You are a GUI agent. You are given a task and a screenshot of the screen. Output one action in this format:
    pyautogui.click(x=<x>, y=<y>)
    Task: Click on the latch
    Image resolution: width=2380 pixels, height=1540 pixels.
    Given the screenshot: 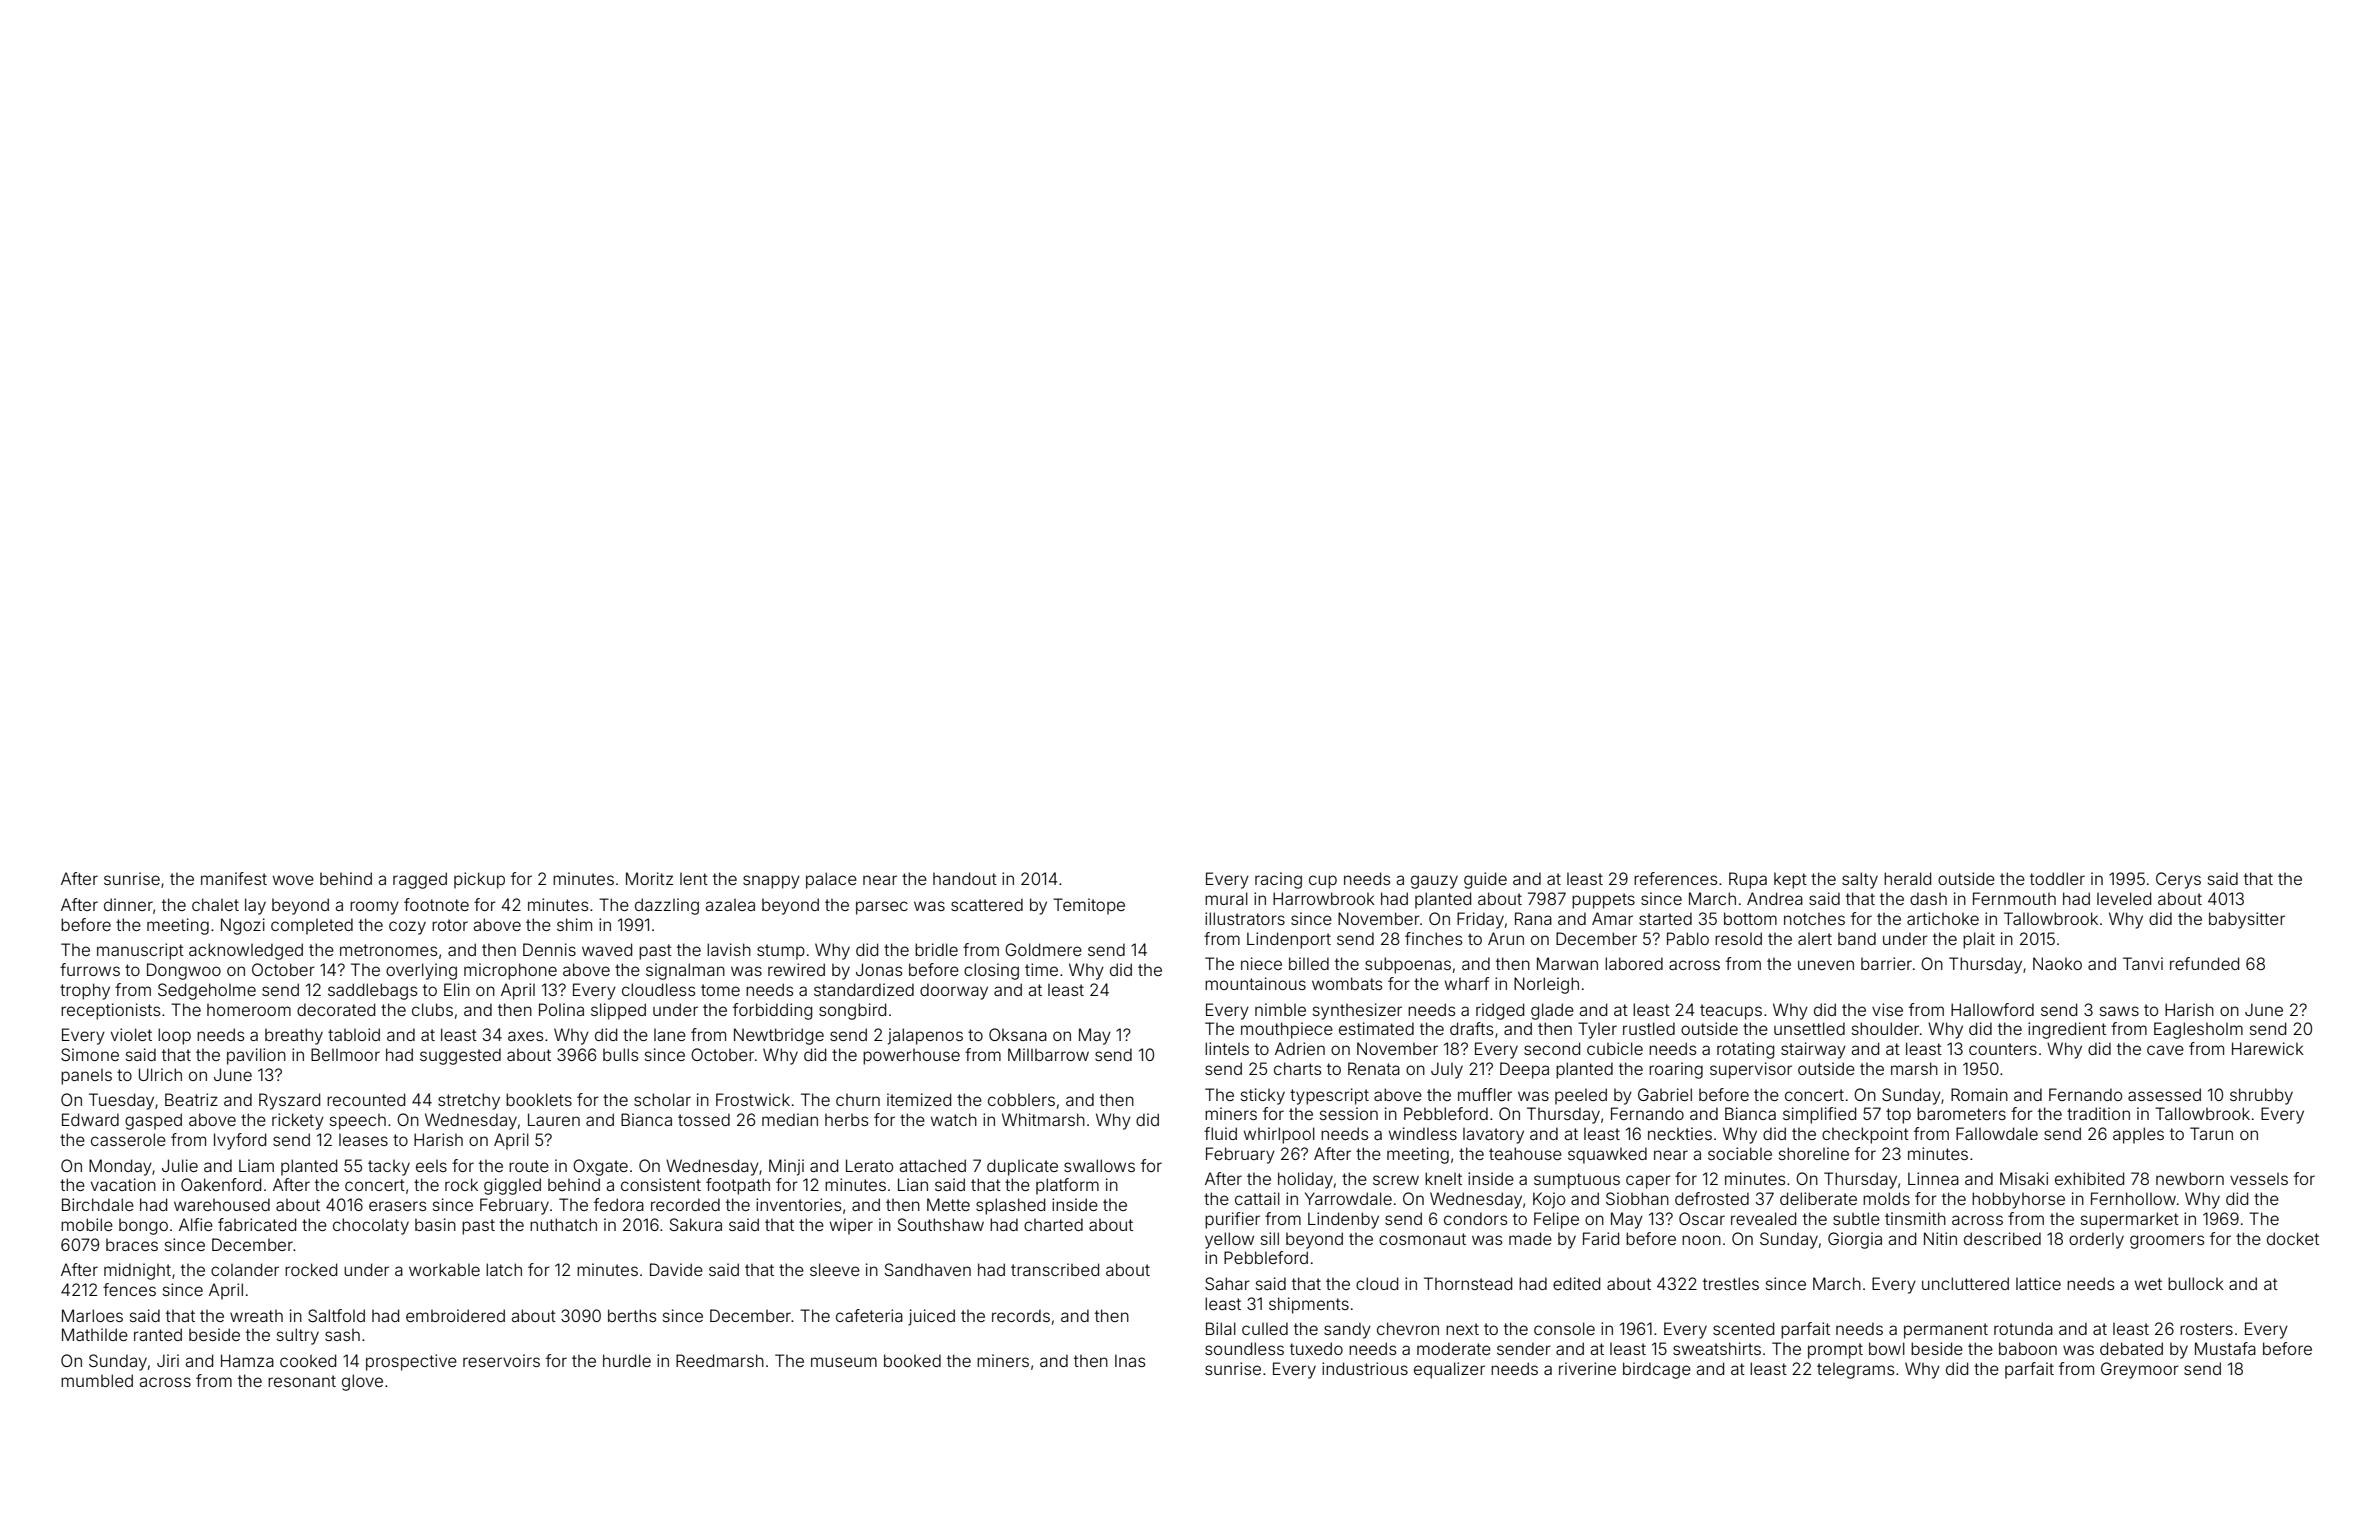 What is the action you would take?
    pyautogui.click(x=504, y=1269)
